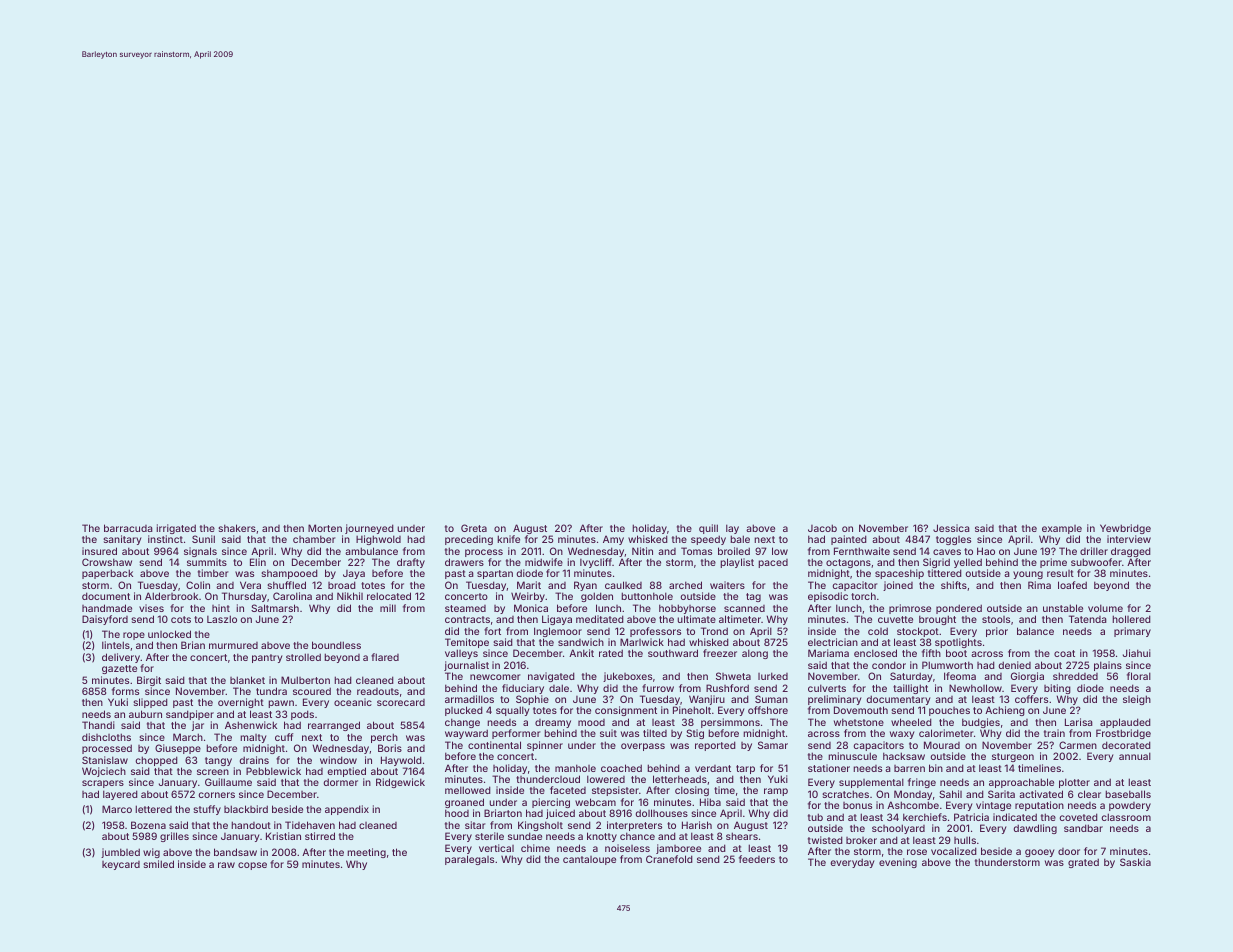  What do you see at coordinates (1013, 757) in the page?
I see `sturgeon` at bounding box center [1013, 757].
